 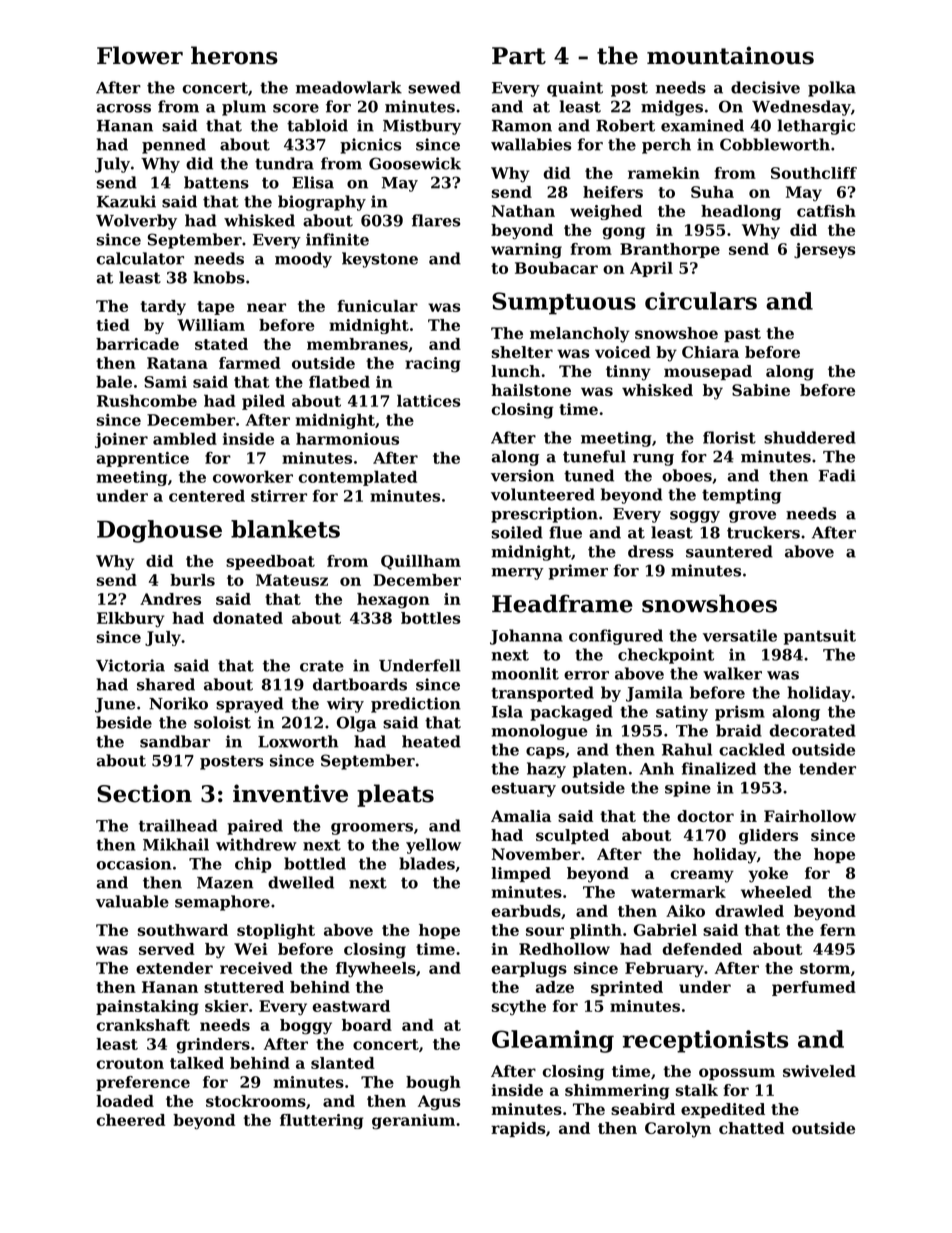 I want to click on Amalia, so click(x=521, y=816).
